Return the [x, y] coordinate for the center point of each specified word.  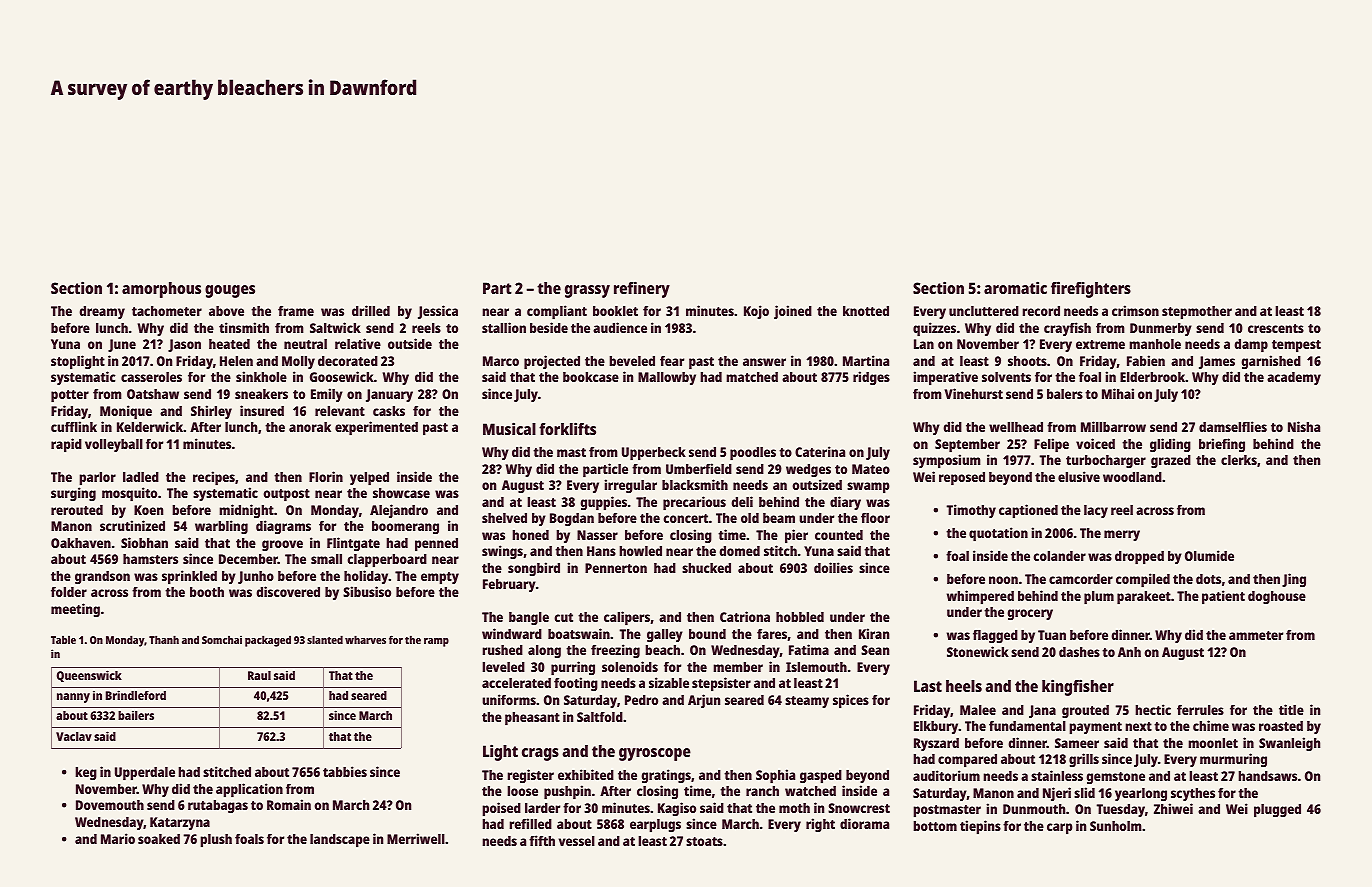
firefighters [1091, 289]
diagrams [283, 527]
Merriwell [416, 838]
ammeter [1256, 635]
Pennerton [616, 568]
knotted [866, 311]
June [122, 345]
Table [63, 639]
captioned [1028, 511]
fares [772, 634]
